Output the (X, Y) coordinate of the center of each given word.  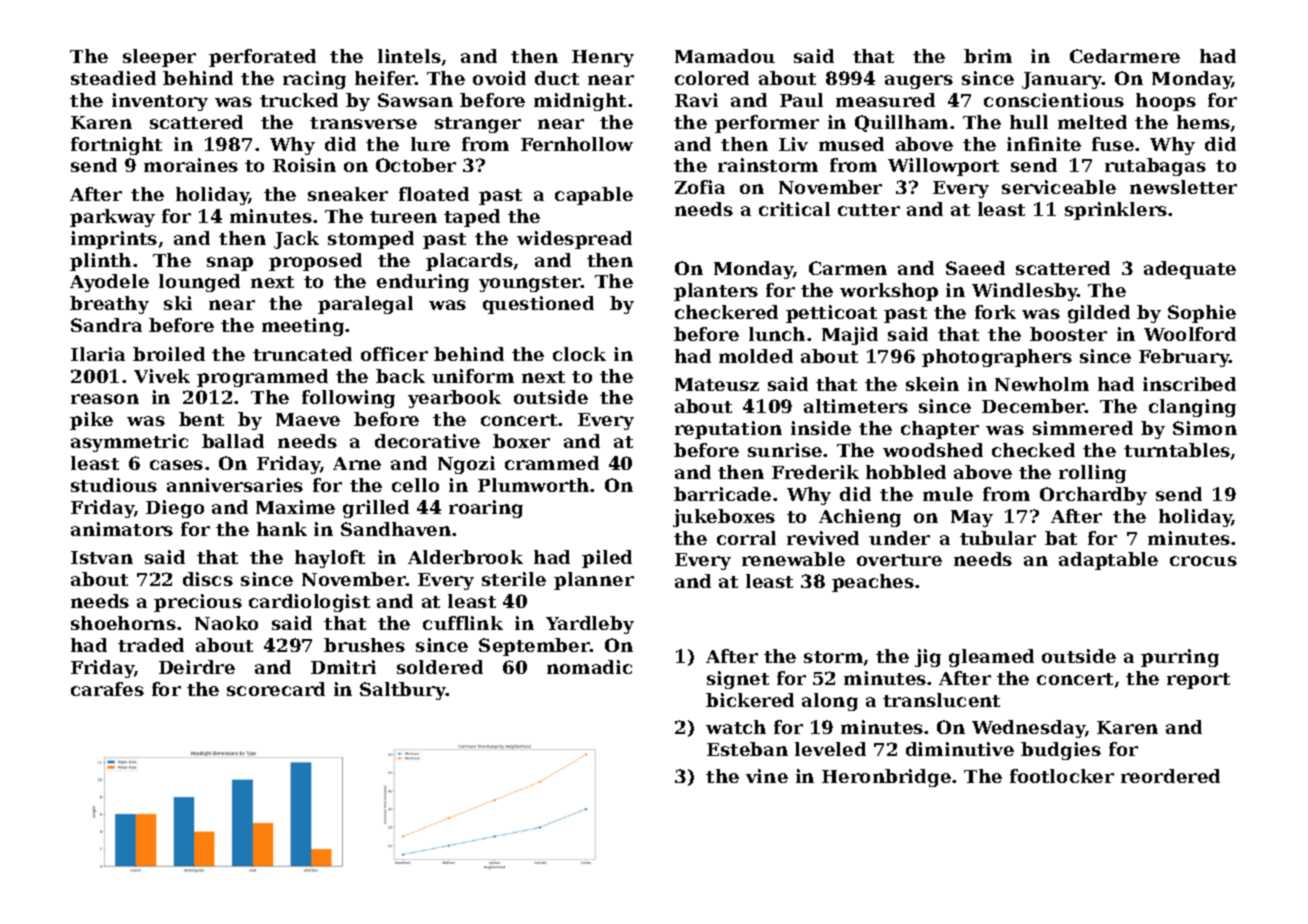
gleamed (991, 658)
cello (415, 485)
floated (434, 194)
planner (594, 581)
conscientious (1054, 100)
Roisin (304, 165)
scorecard (276, 689)
